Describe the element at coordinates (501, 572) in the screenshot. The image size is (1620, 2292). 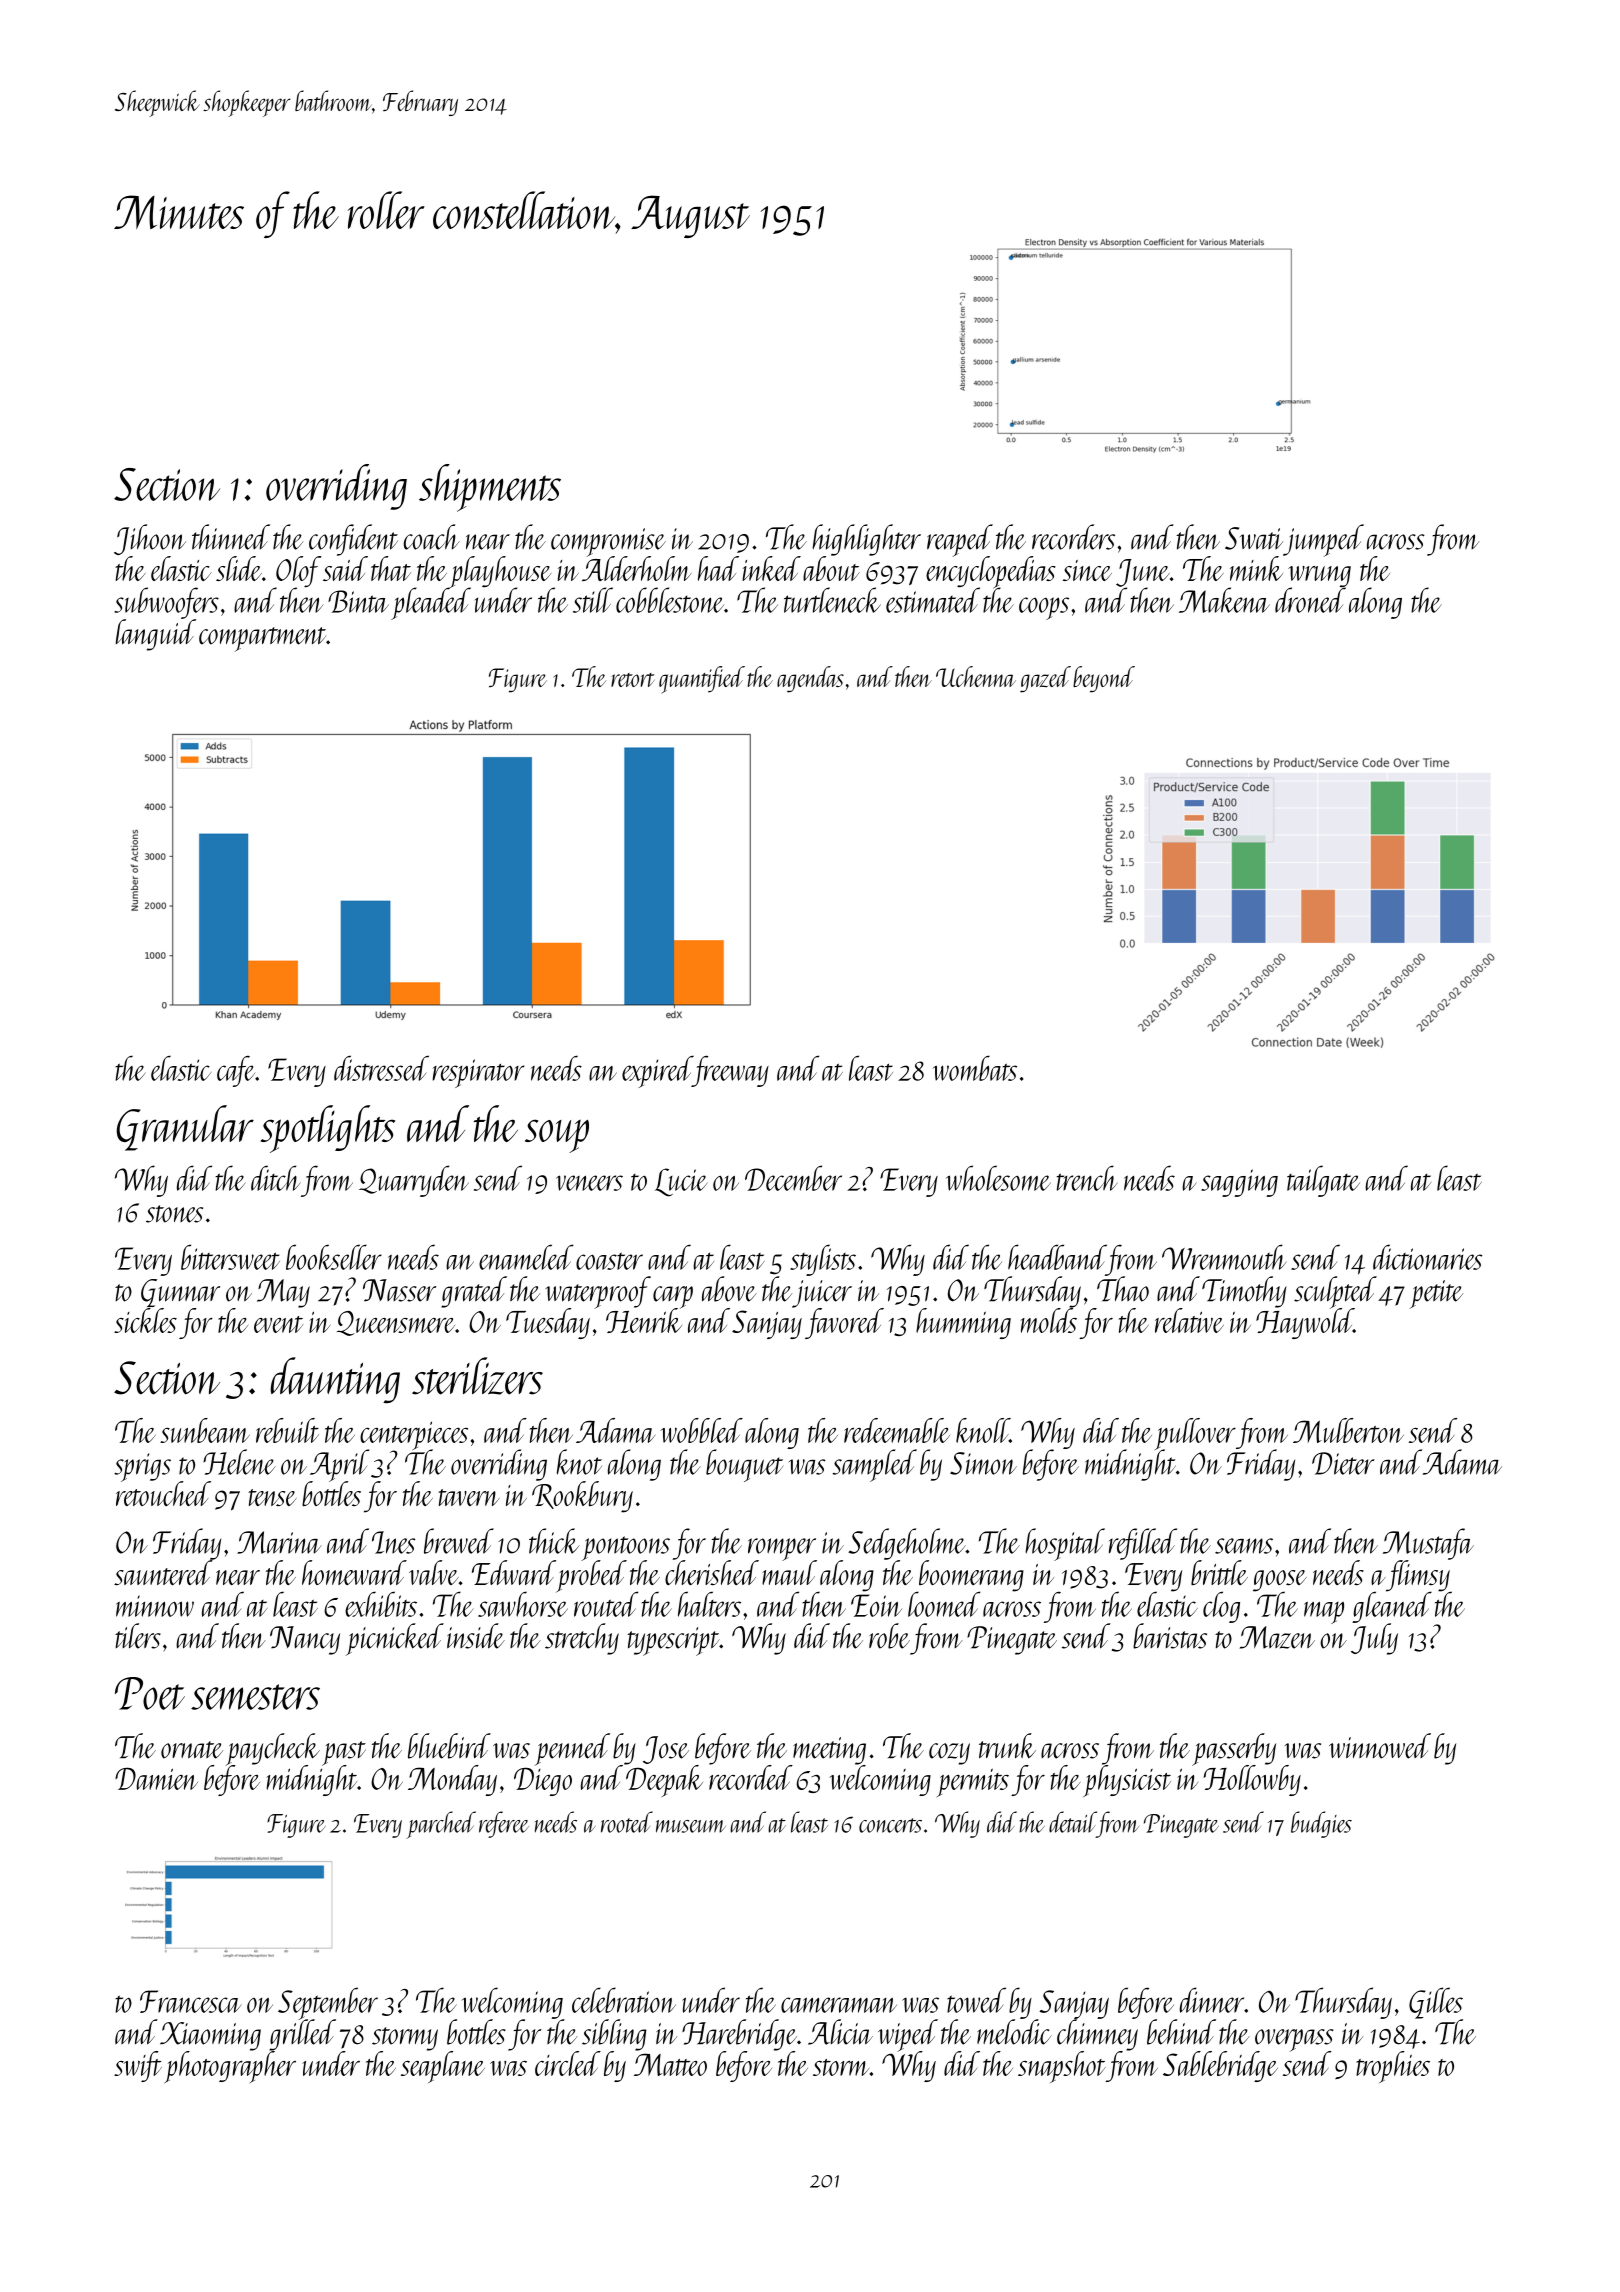
I see `playhouse` at that location.
